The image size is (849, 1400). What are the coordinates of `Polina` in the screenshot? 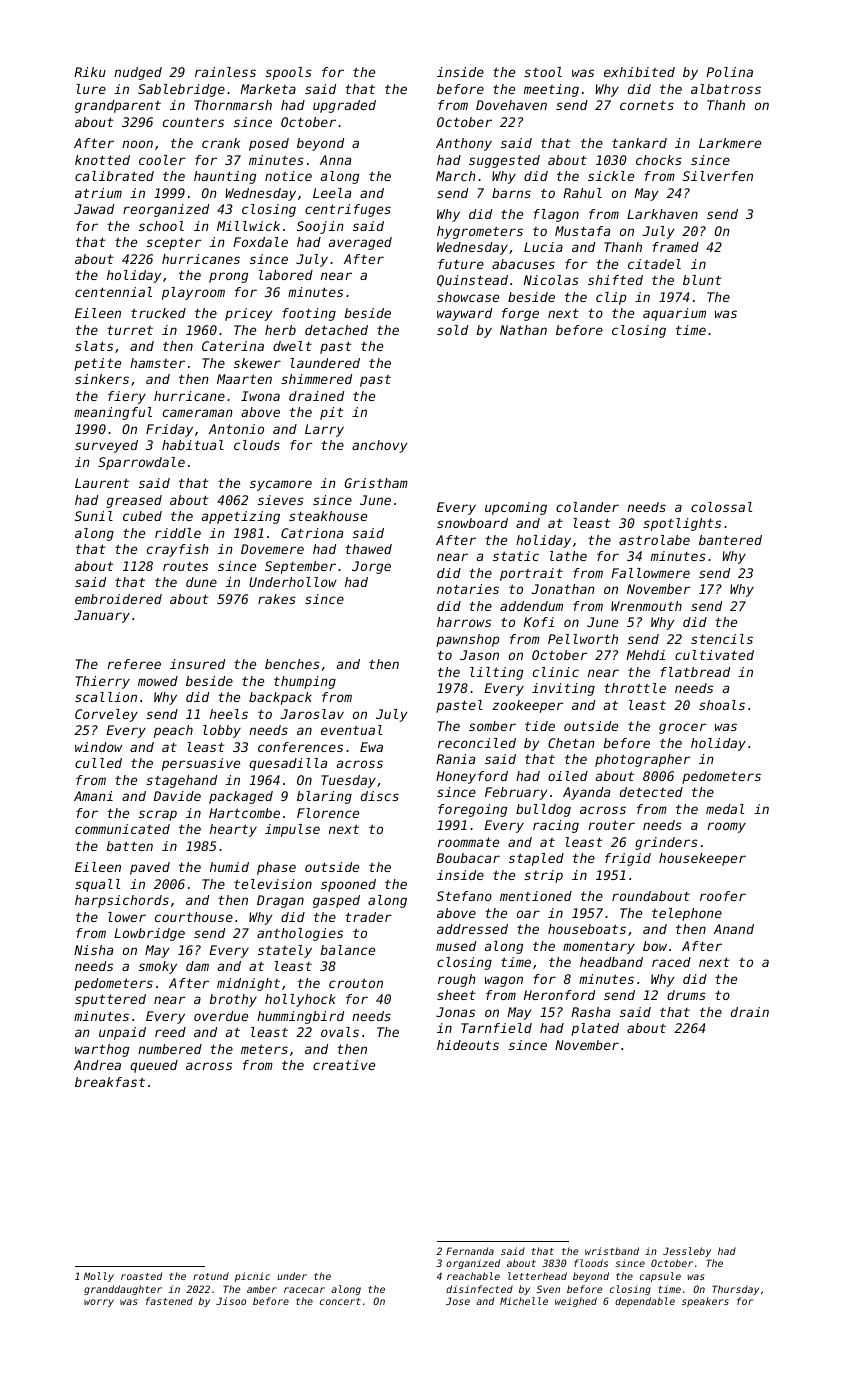 It's located at (729, 72).
